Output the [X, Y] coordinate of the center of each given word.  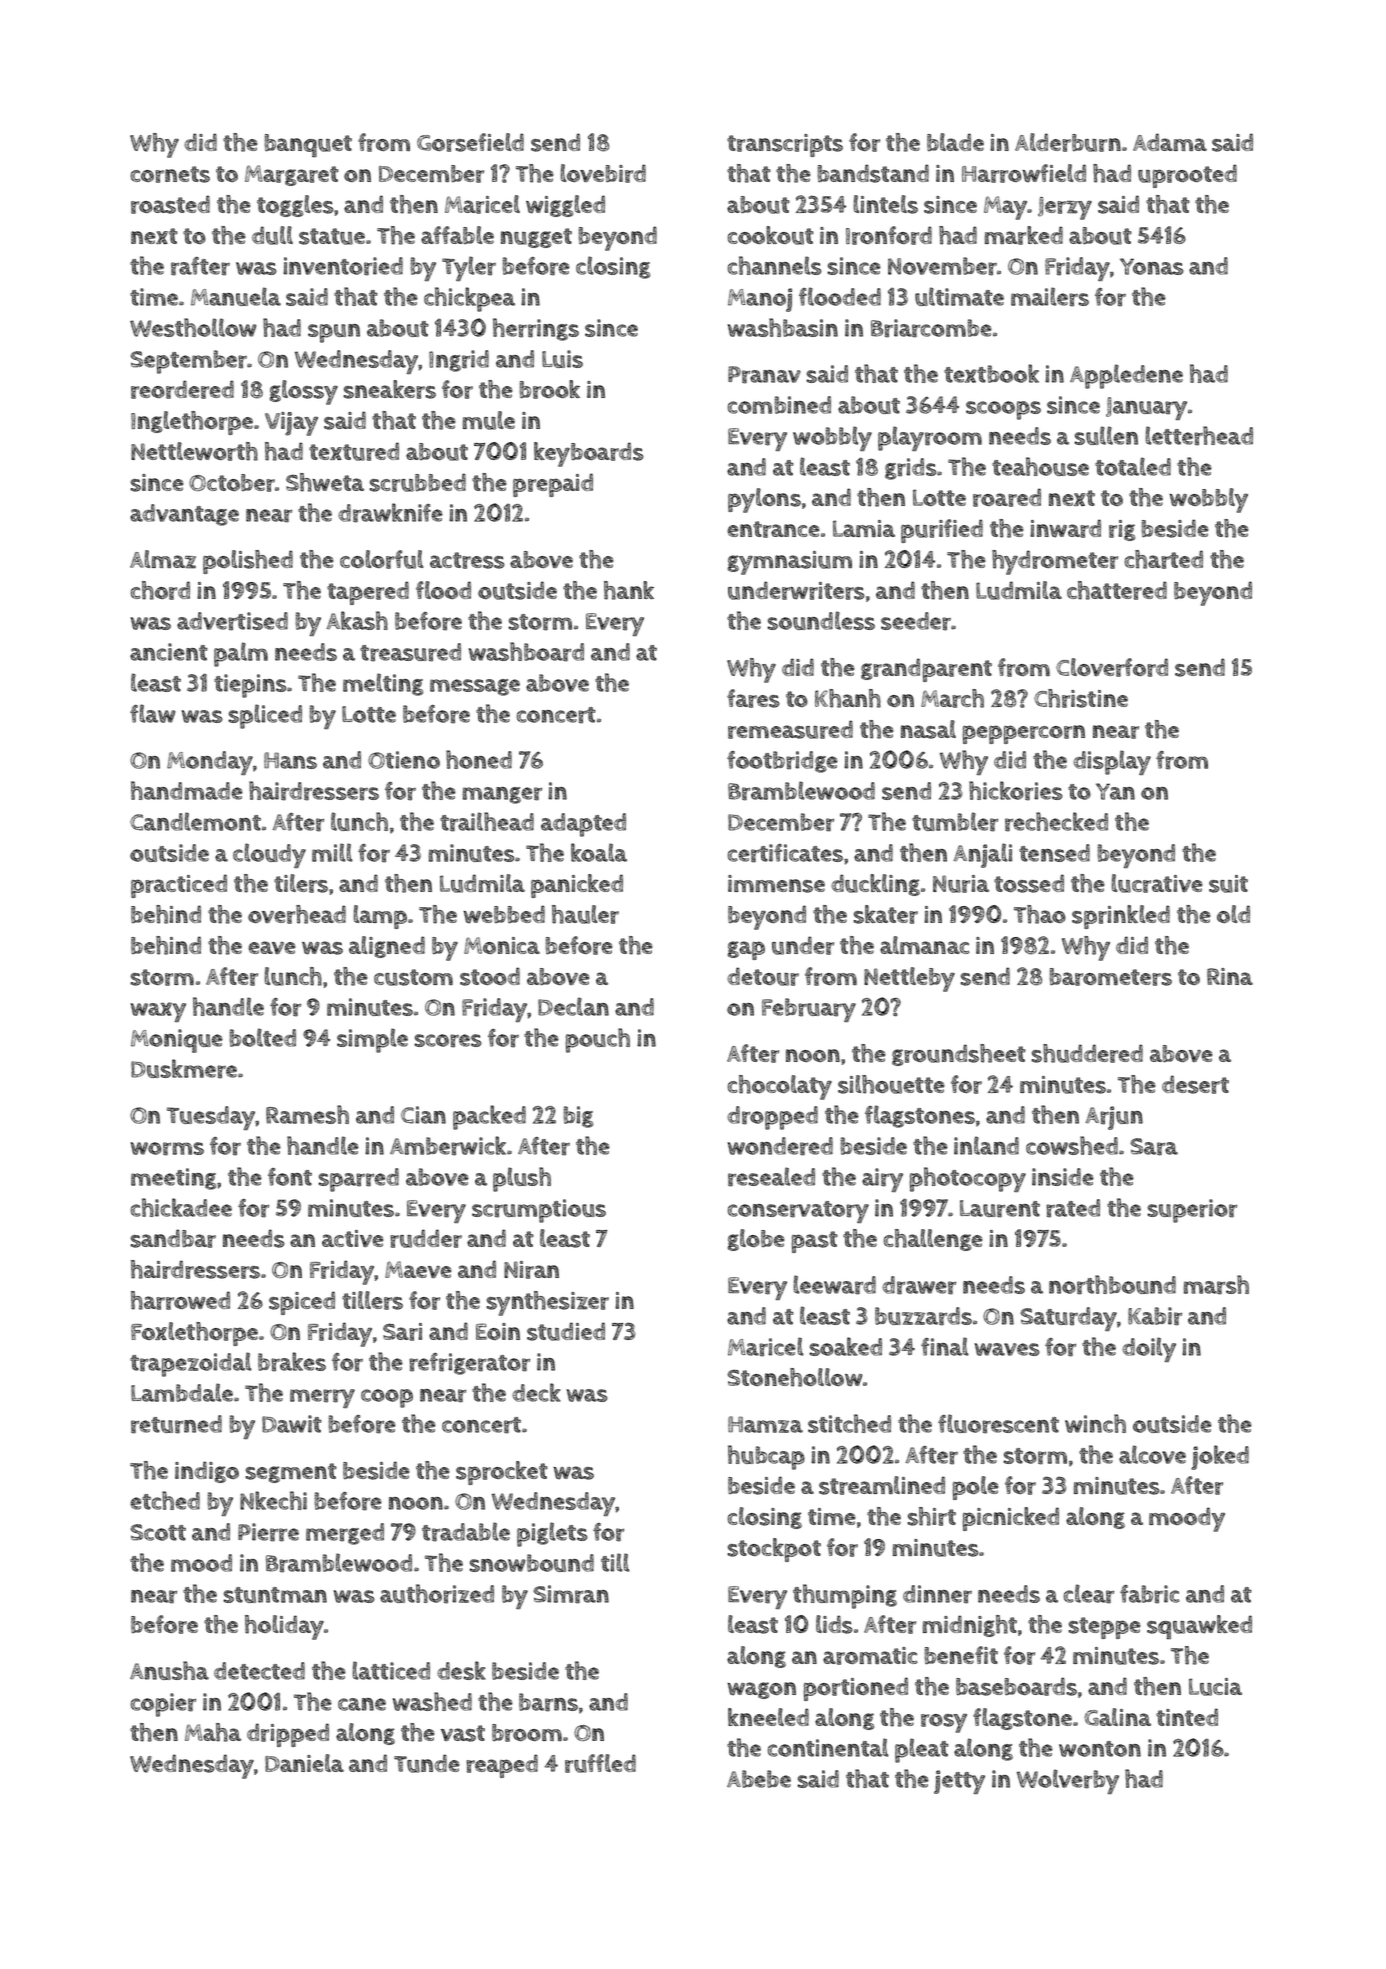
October [232, 483]
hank [629, 590]
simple [372, 1040]
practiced [179, 886]
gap [746, 950]
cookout [771, 235]
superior [1192, 1211]
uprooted [1187, 176]
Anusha [169, 1670]
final [945, 1346]
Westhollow [193, 327]
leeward [835, 1285]
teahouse [1040, 466]
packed [489, 1117]
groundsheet [959, 1055]
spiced [302, 1303]
